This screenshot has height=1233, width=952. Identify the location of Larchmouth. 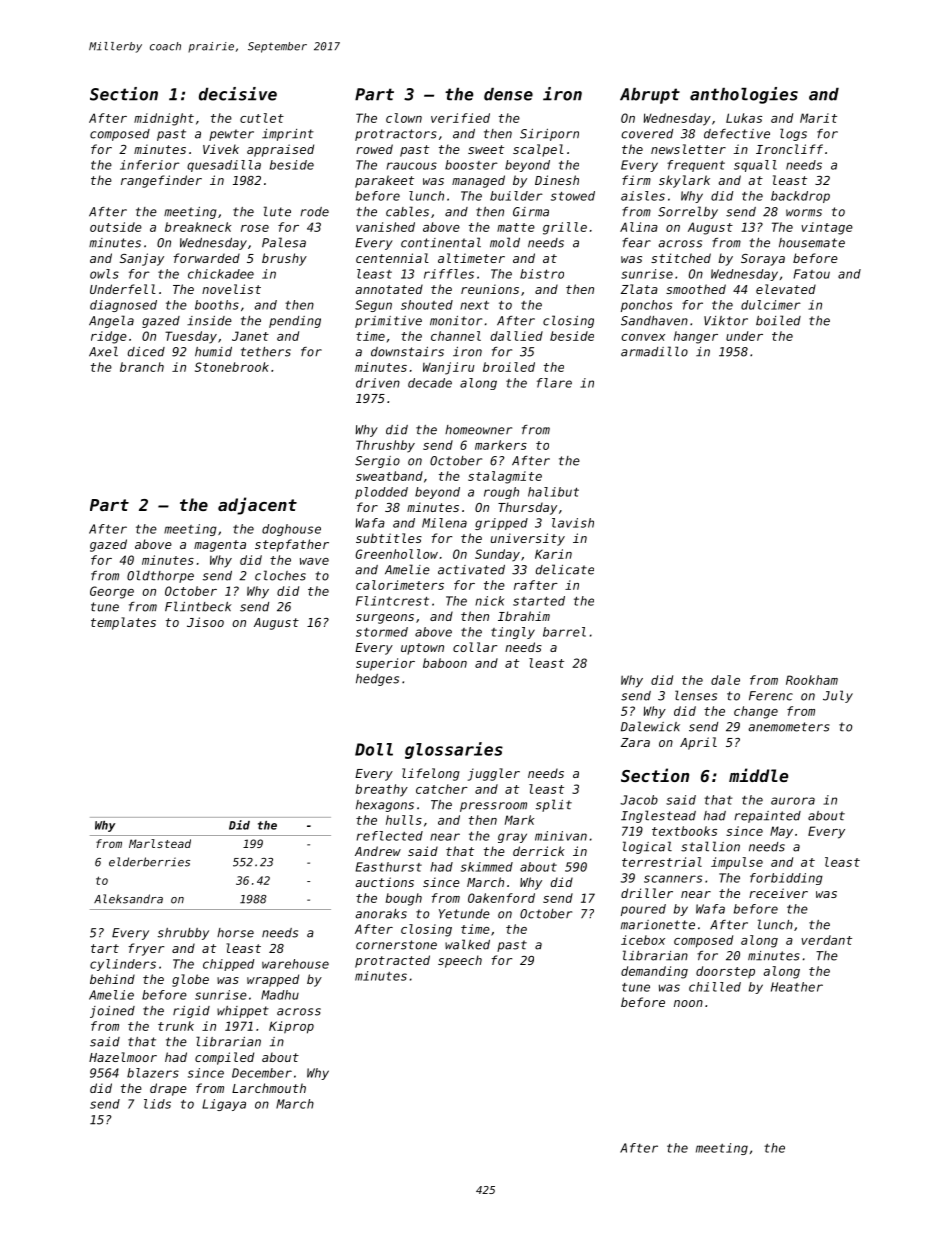
(269, 1088).
